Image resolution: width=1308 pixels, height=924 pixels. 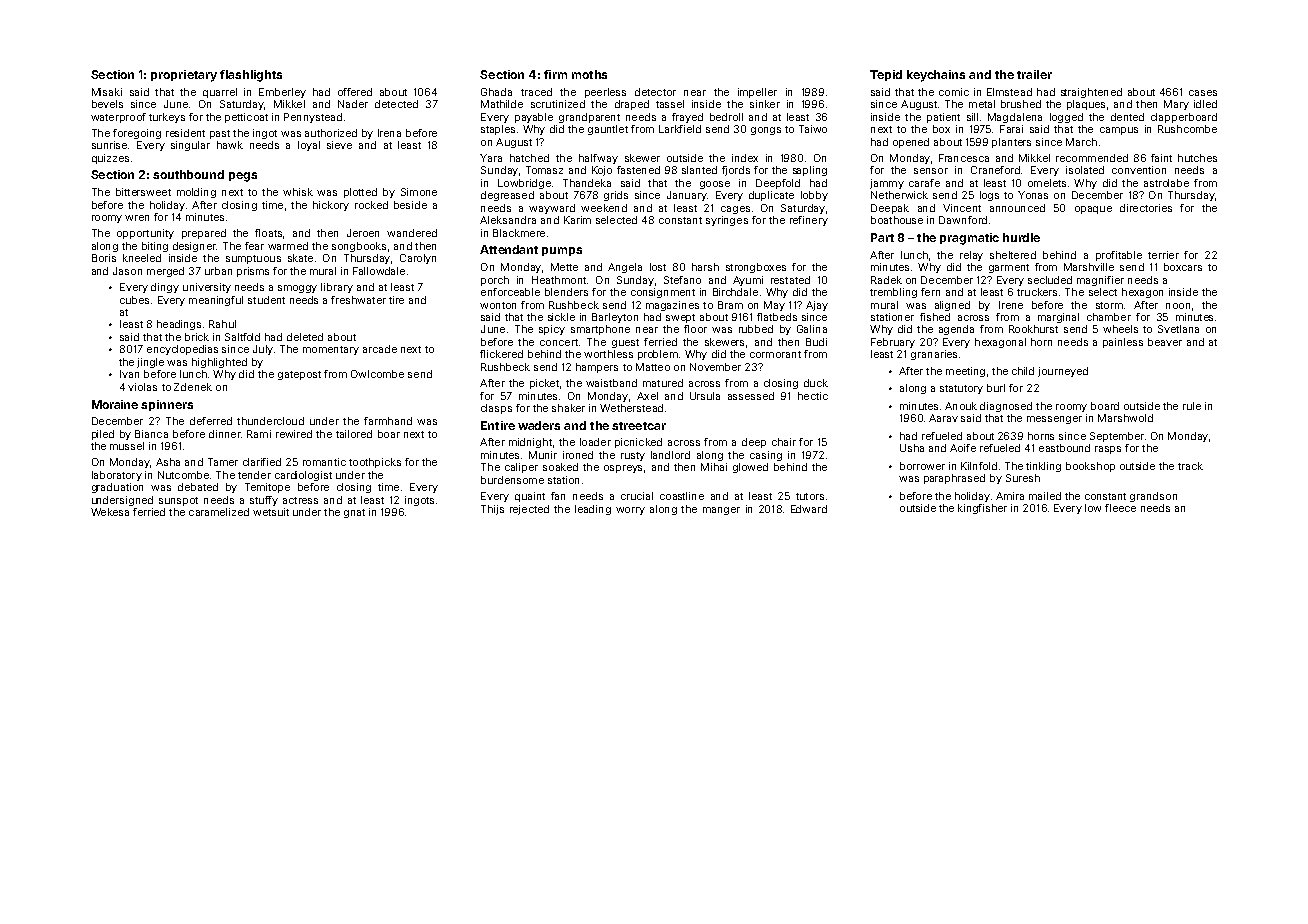 I want to click on quizzes, so click(x=110, y=159).
